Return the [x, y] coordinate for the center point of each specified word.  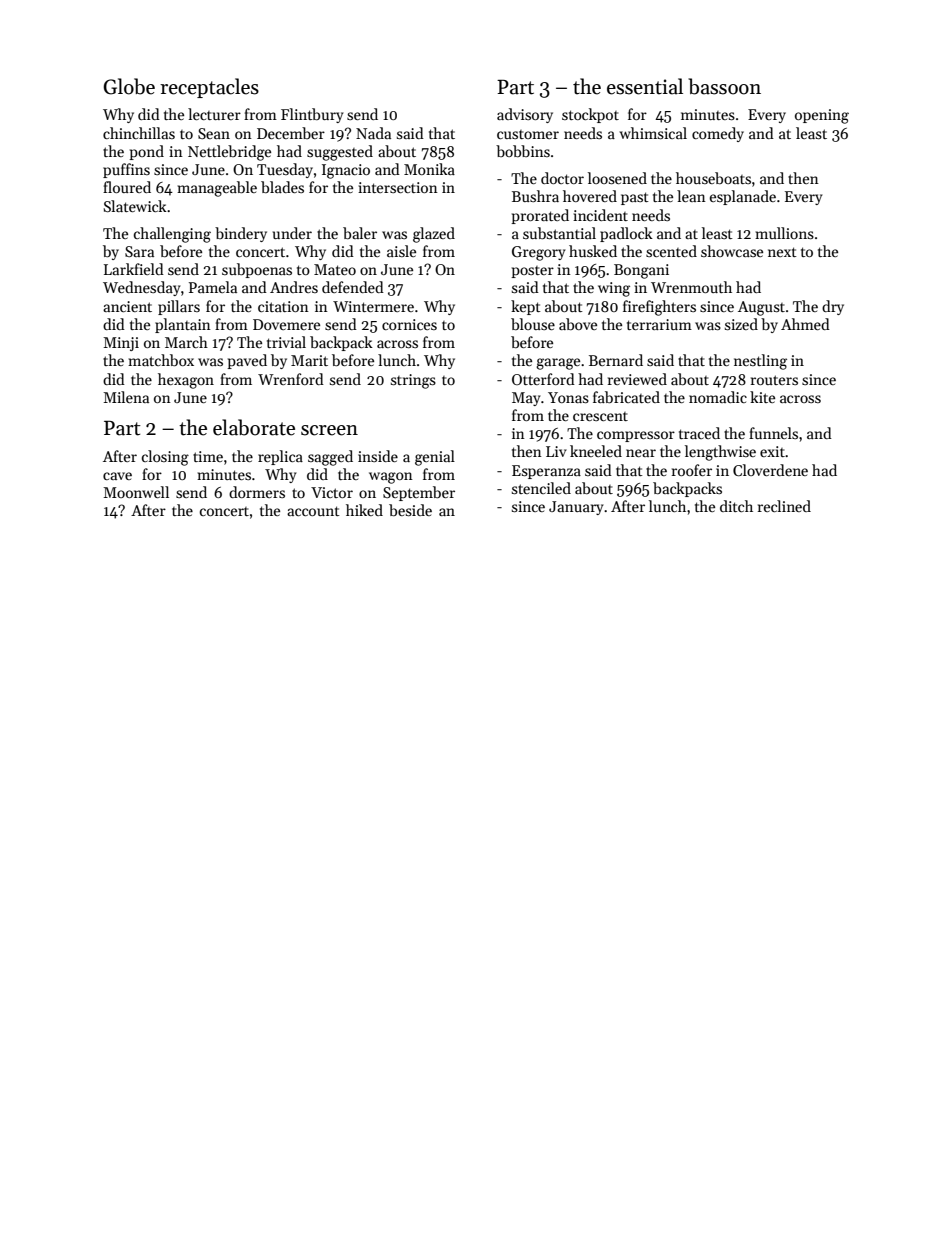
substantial [559, 233]
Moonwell [136, 492]
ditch [736, 506]
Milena [126, 397]
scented [671, 251]
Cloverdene [770, 470]
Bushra [535, 196]
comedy [718, 134]
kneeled [596, 451]
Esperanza [546, 472]
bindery [241, 234]
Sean [214, 133]
